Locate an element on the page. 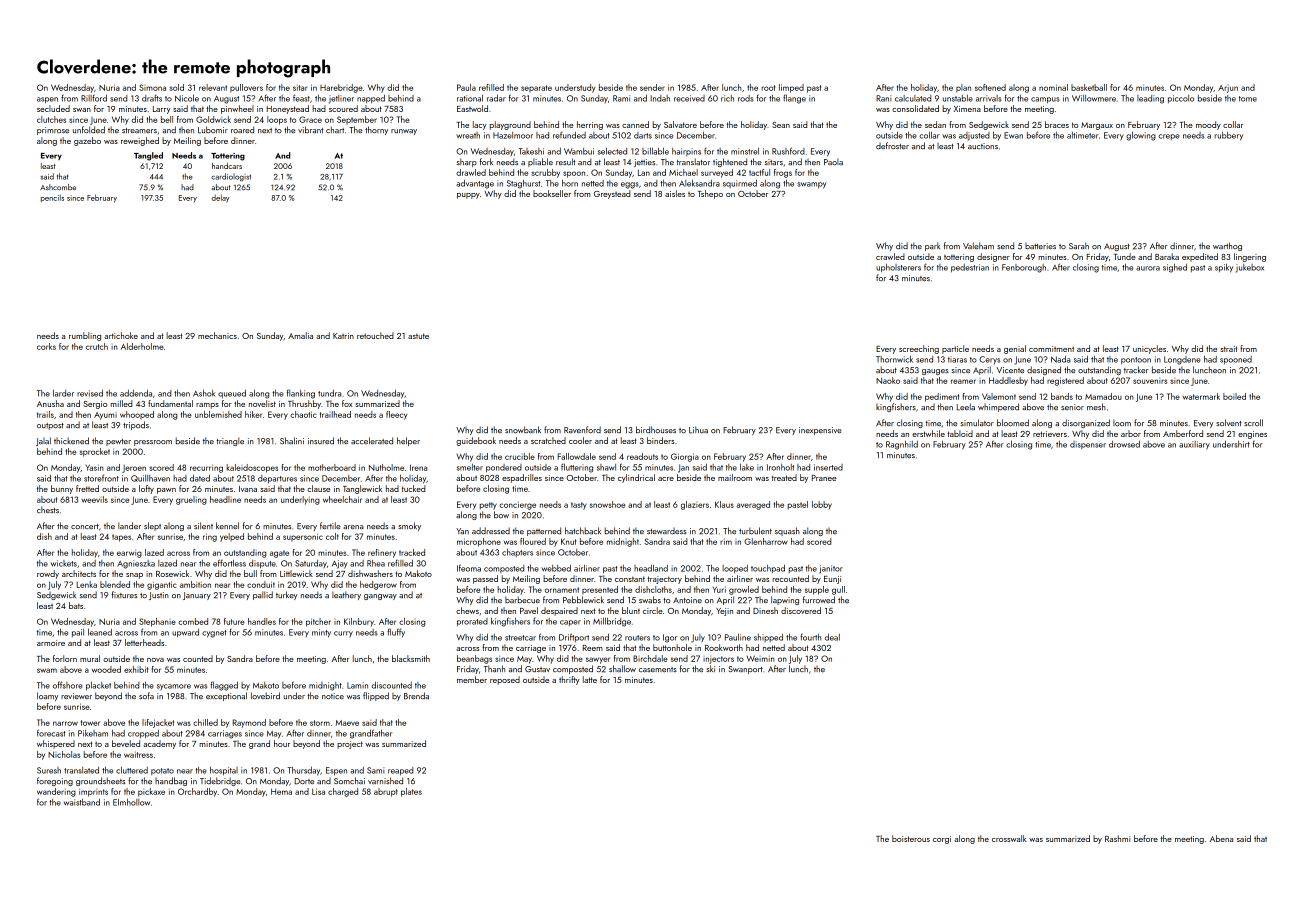 The width and height of the page is (1308, 924). Abena is located at coordinates (1221, 838).
